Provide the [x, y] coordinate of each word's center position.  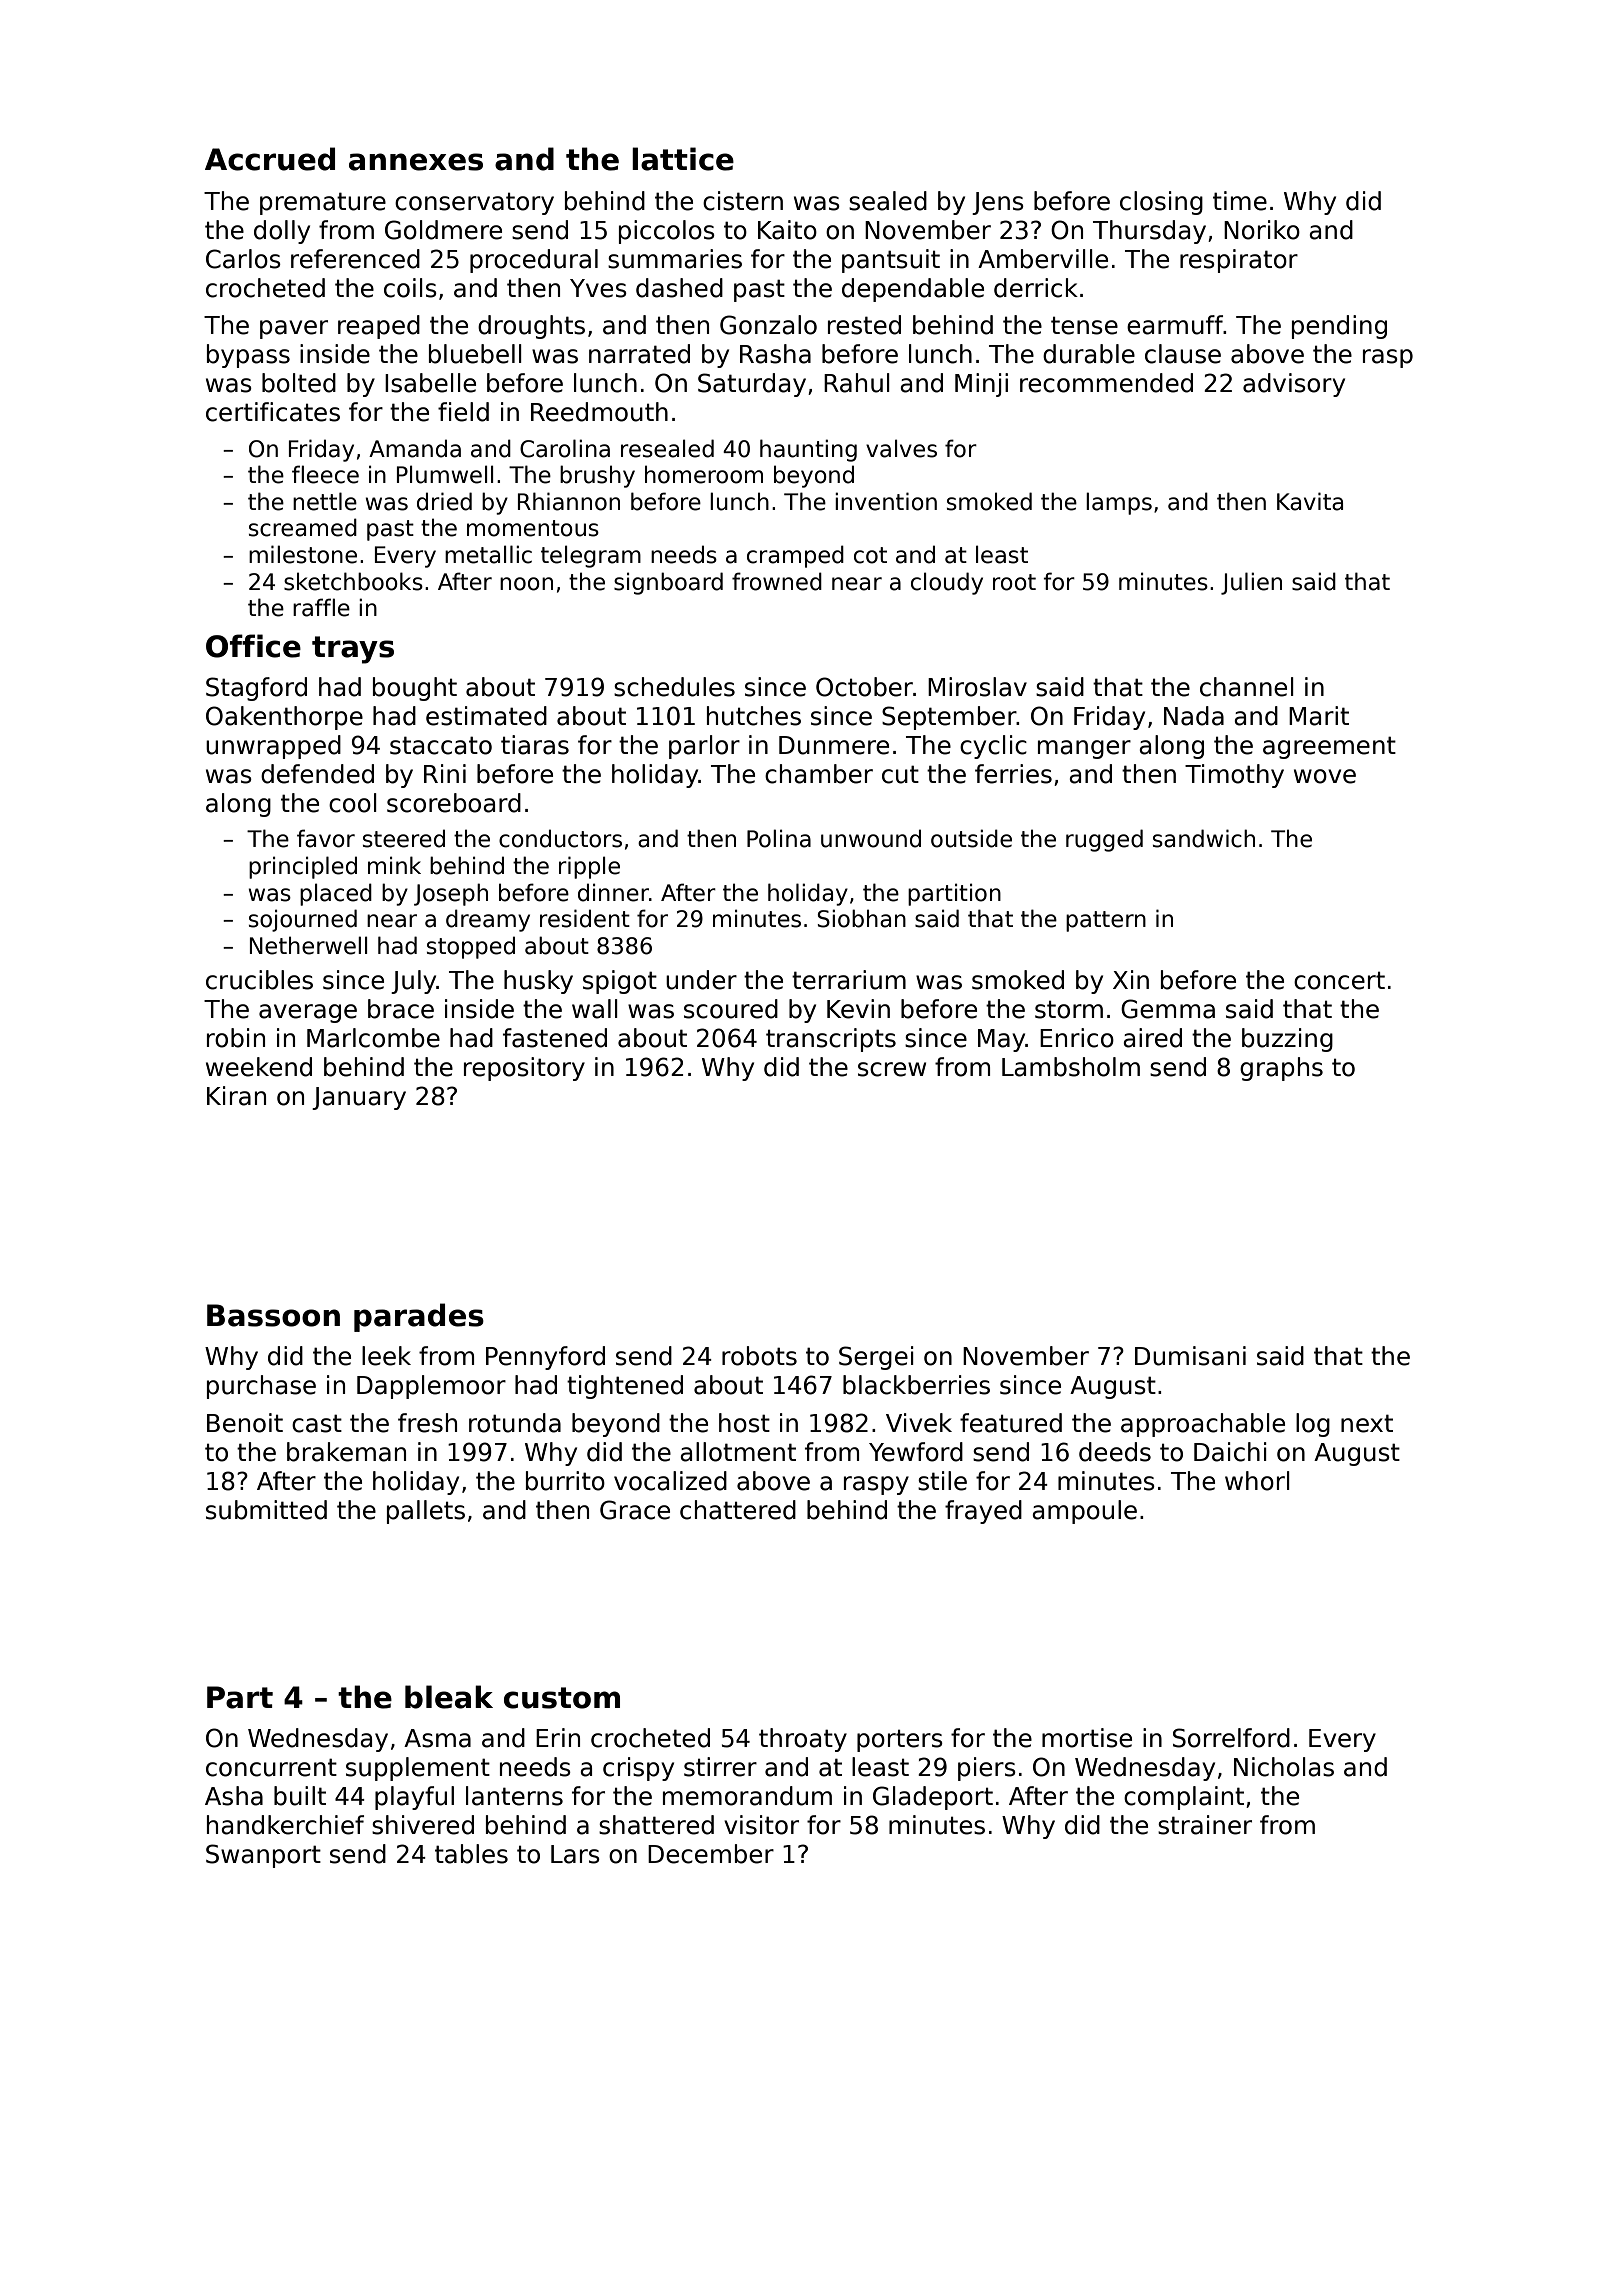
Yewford [916, 1452]
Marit [1319, 716]
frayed [983, 1512]
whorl [1257, 1481]
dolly [282, 232]
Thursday [1149, 232]
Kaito [787, 230]
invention [886, 501]
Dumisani [1190, 1356]
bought [415, 689]
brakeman [346, 1452]
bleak [449, 1697]
